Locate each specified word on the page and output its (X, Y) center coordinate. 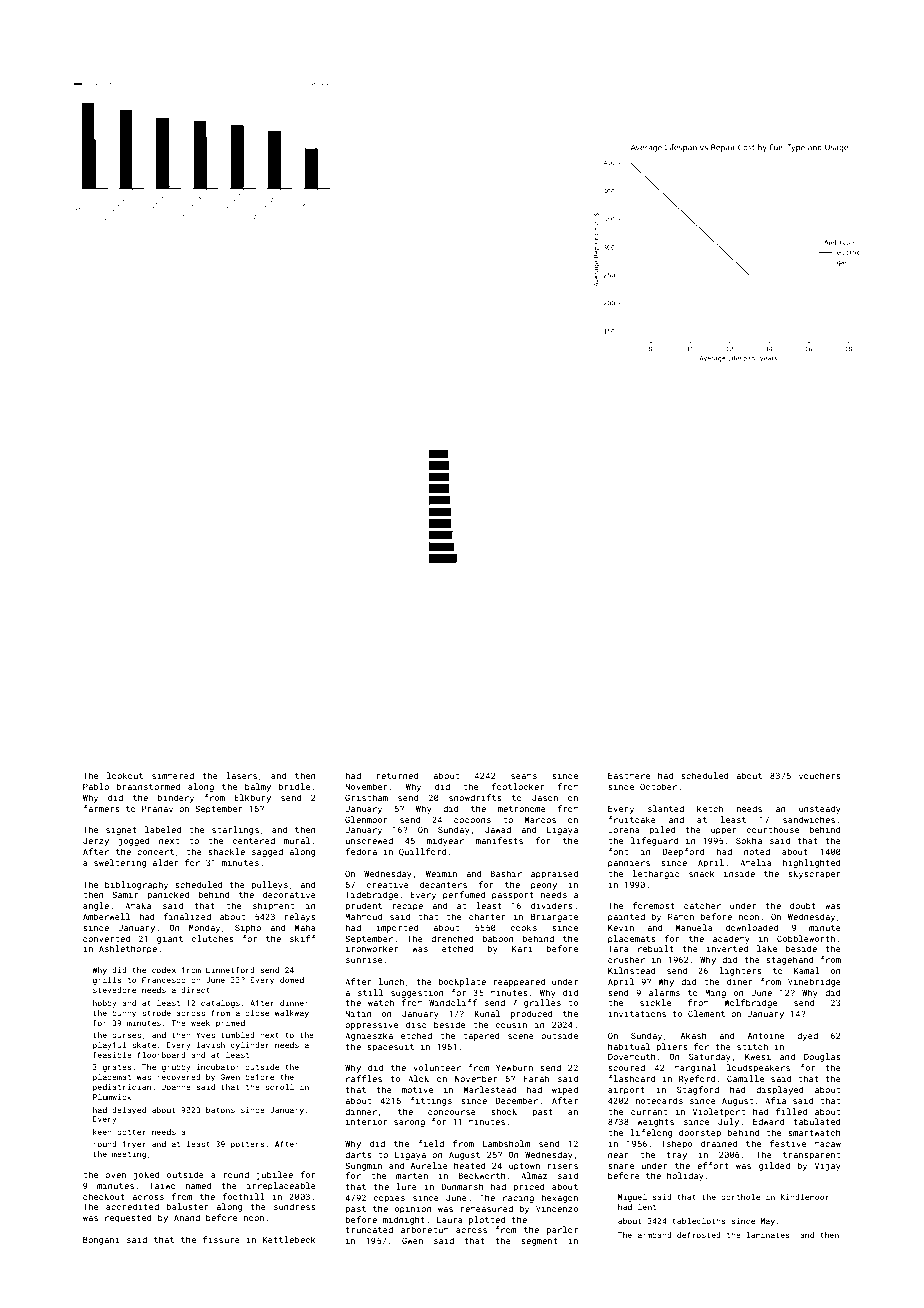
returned (397, 775)
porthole (740, 1198)
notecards (659, 1100)
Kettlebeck (289, 1239)
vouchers (820, 775)
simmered (173, 775)
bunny (124, 1014)
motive (417, 1089)
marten (412, 1176)
